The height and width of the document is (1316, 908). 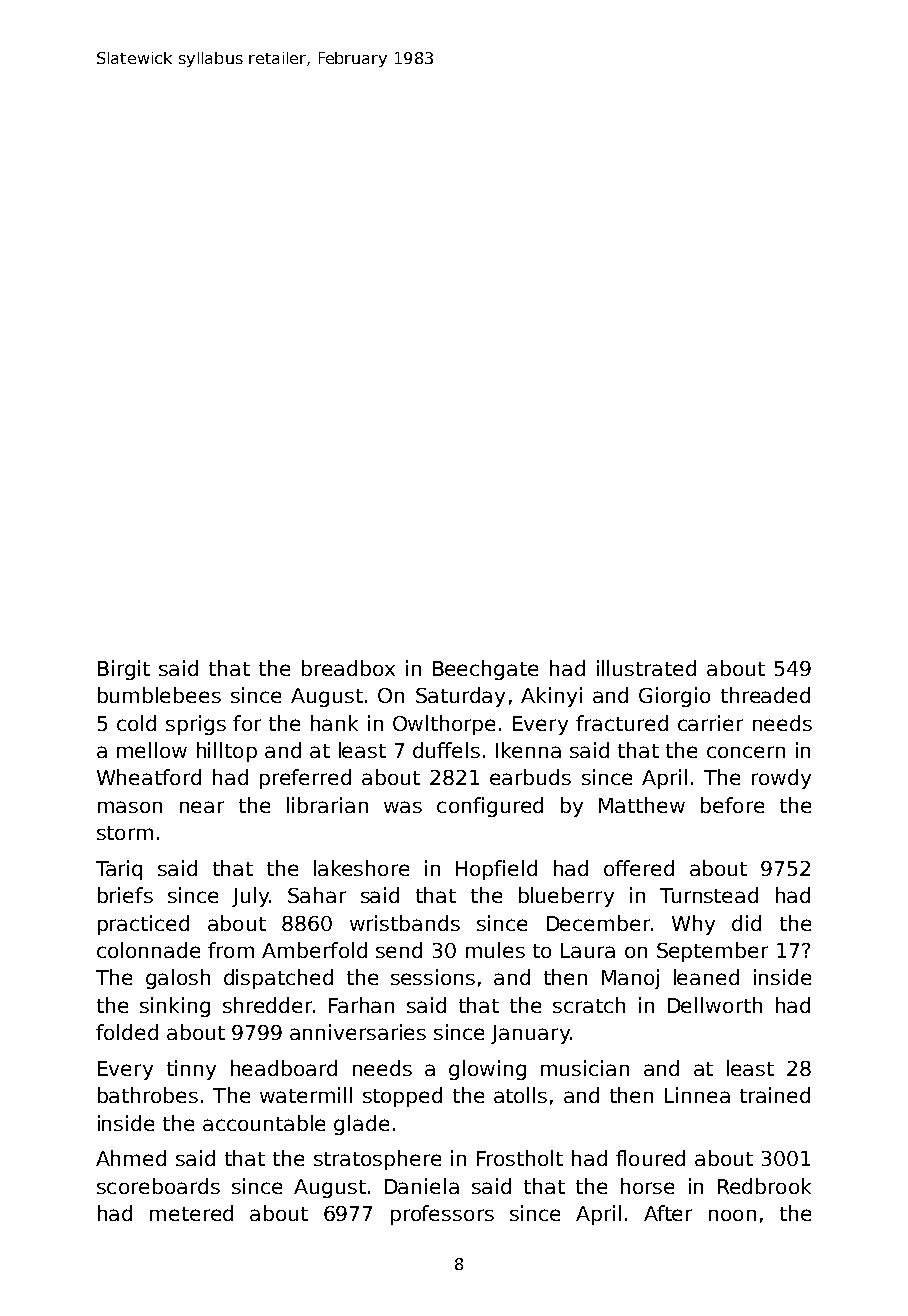 What do you see at coordinates (361, 1125) in the document?
I see `glade` at bounding box center [361, 1125].
